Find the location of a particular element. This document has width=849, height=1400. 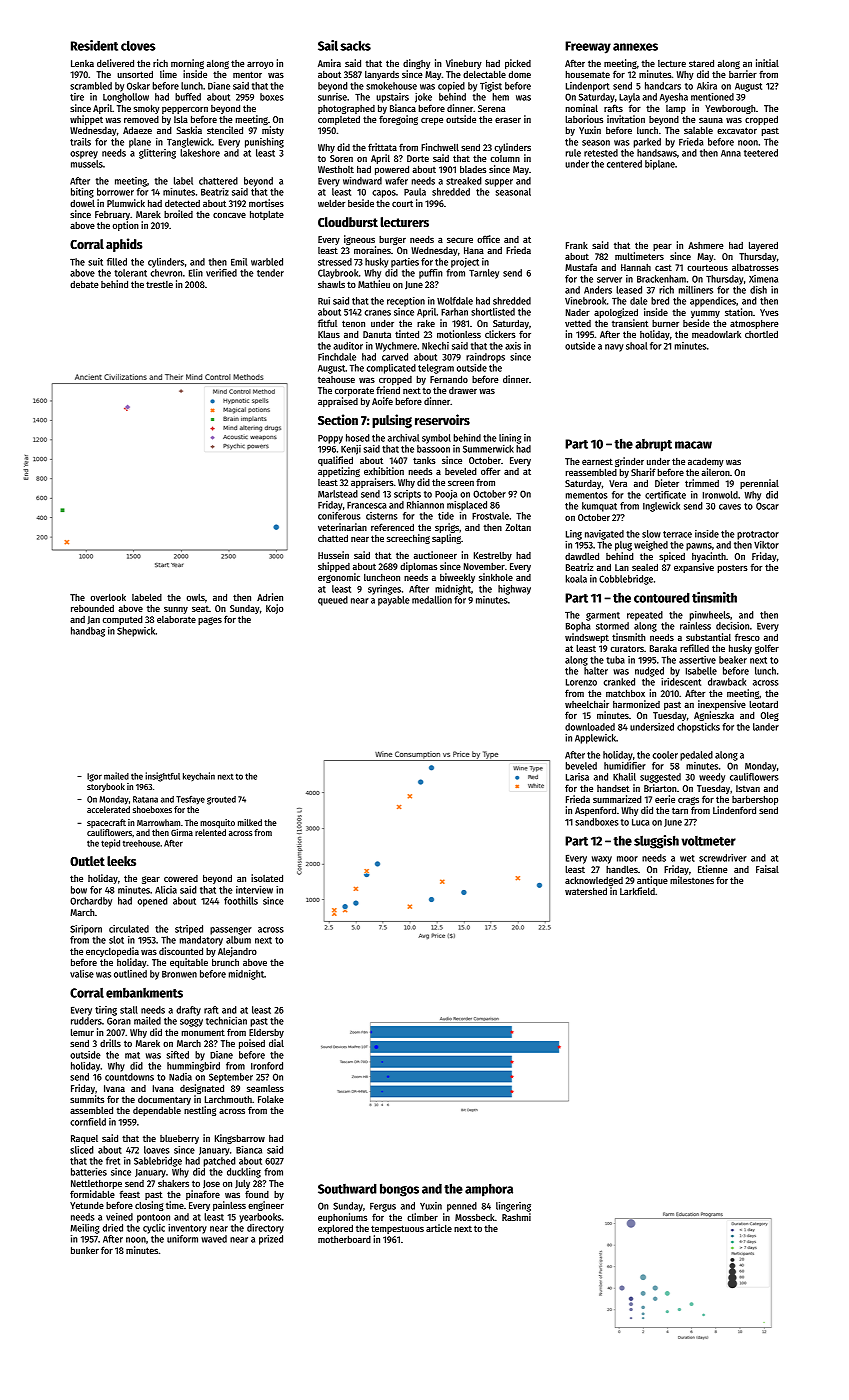

leeks is located at coordinates (121, 861).
